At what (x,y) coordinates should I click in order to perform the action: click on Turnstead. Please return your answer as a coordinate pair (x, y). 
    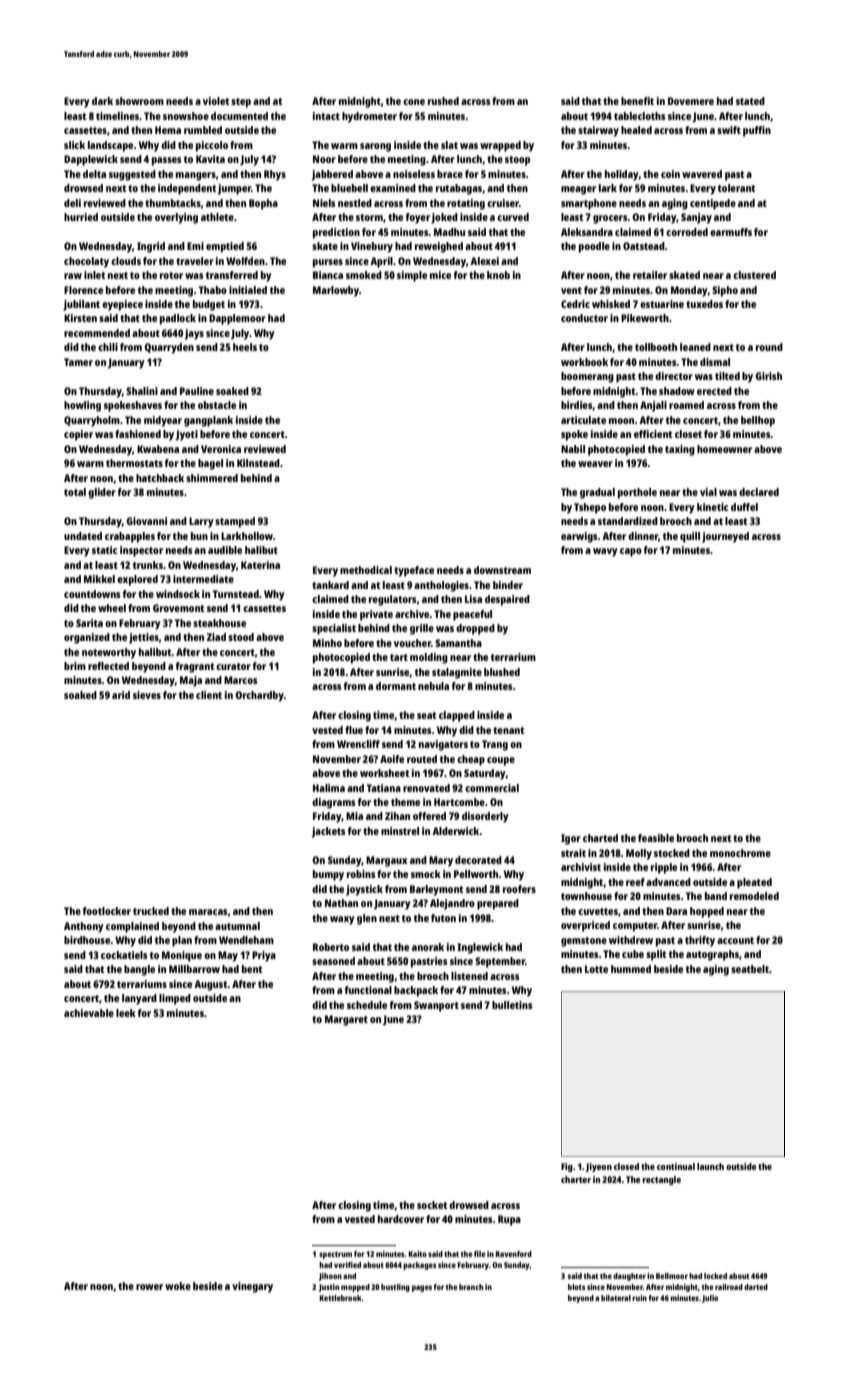
    Looking at the image, I should click on (236, 594).
